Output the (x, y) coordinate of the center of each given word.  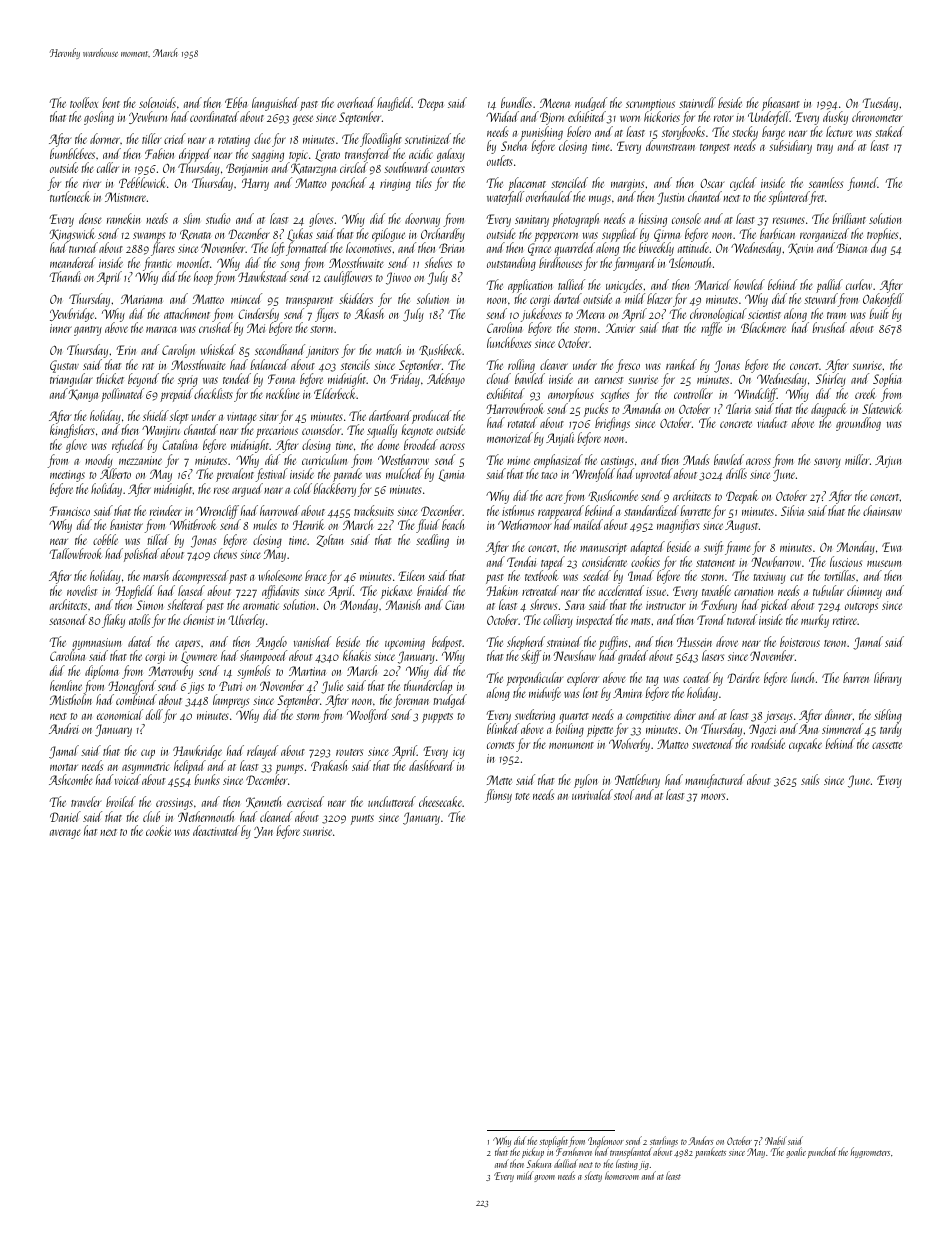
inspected (595, 621)
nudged (591, 104)
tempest (715, 149)
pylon (586, 781)
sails (810, 779)
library (888, 679)
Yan (263, 832)
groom (544, 1178)
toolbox (84, 102)
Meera (590, 314)
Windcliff (755, 395)
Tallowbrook (76, 553)
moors (713, 796)
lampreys (231, 701)
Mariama (142, 299)
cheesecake (441, 801)
